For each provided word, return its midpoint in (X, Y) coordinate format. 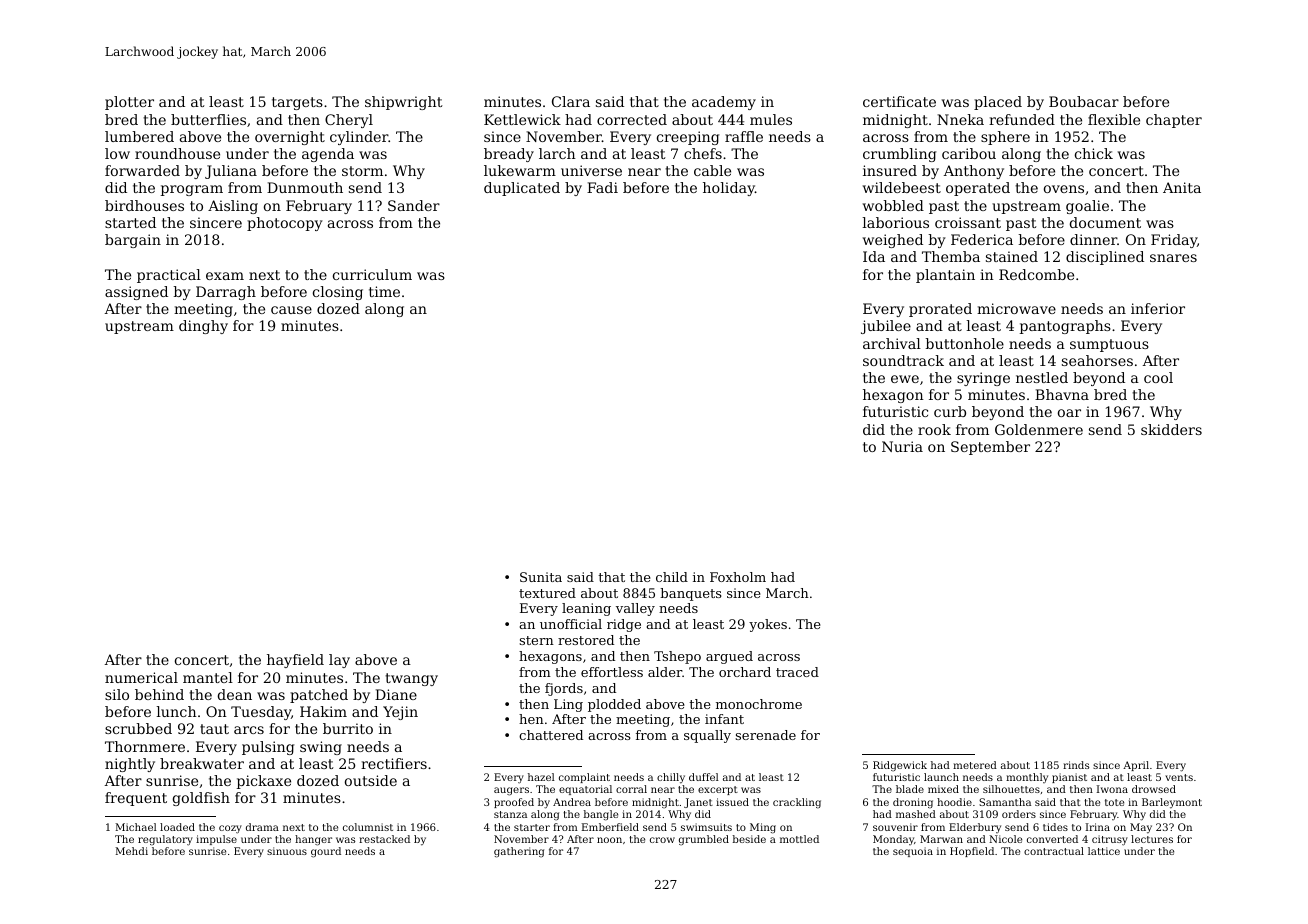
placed (998, 103)
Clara (571, 101)
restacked (384, 839)
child (672, 577)
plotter (129, 103)
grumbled (704, 840)
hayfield (295, 661)
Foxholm (738, 577)
